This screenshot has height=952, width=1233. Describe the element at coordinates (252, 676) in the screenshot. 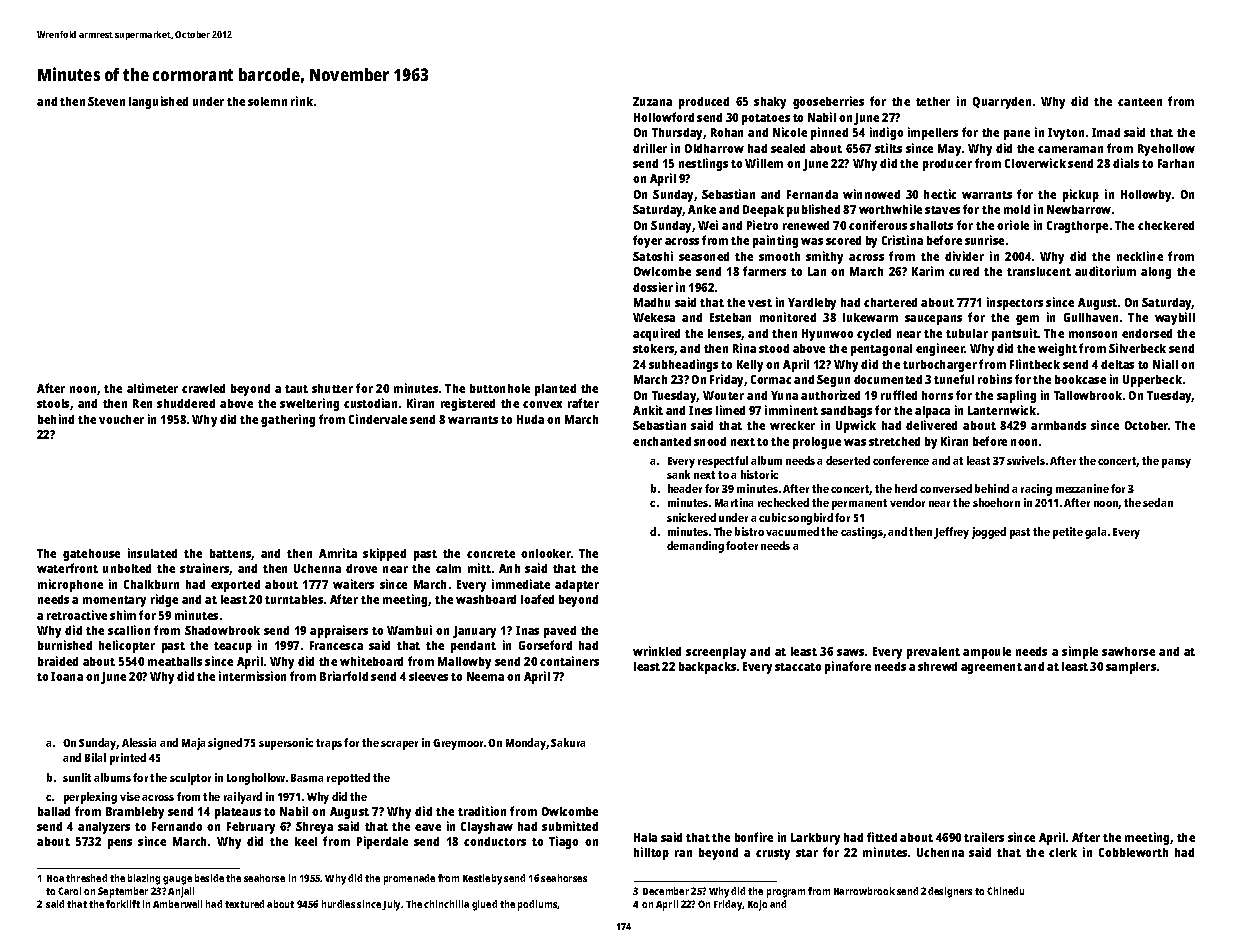

I see `intermission` at that location.
